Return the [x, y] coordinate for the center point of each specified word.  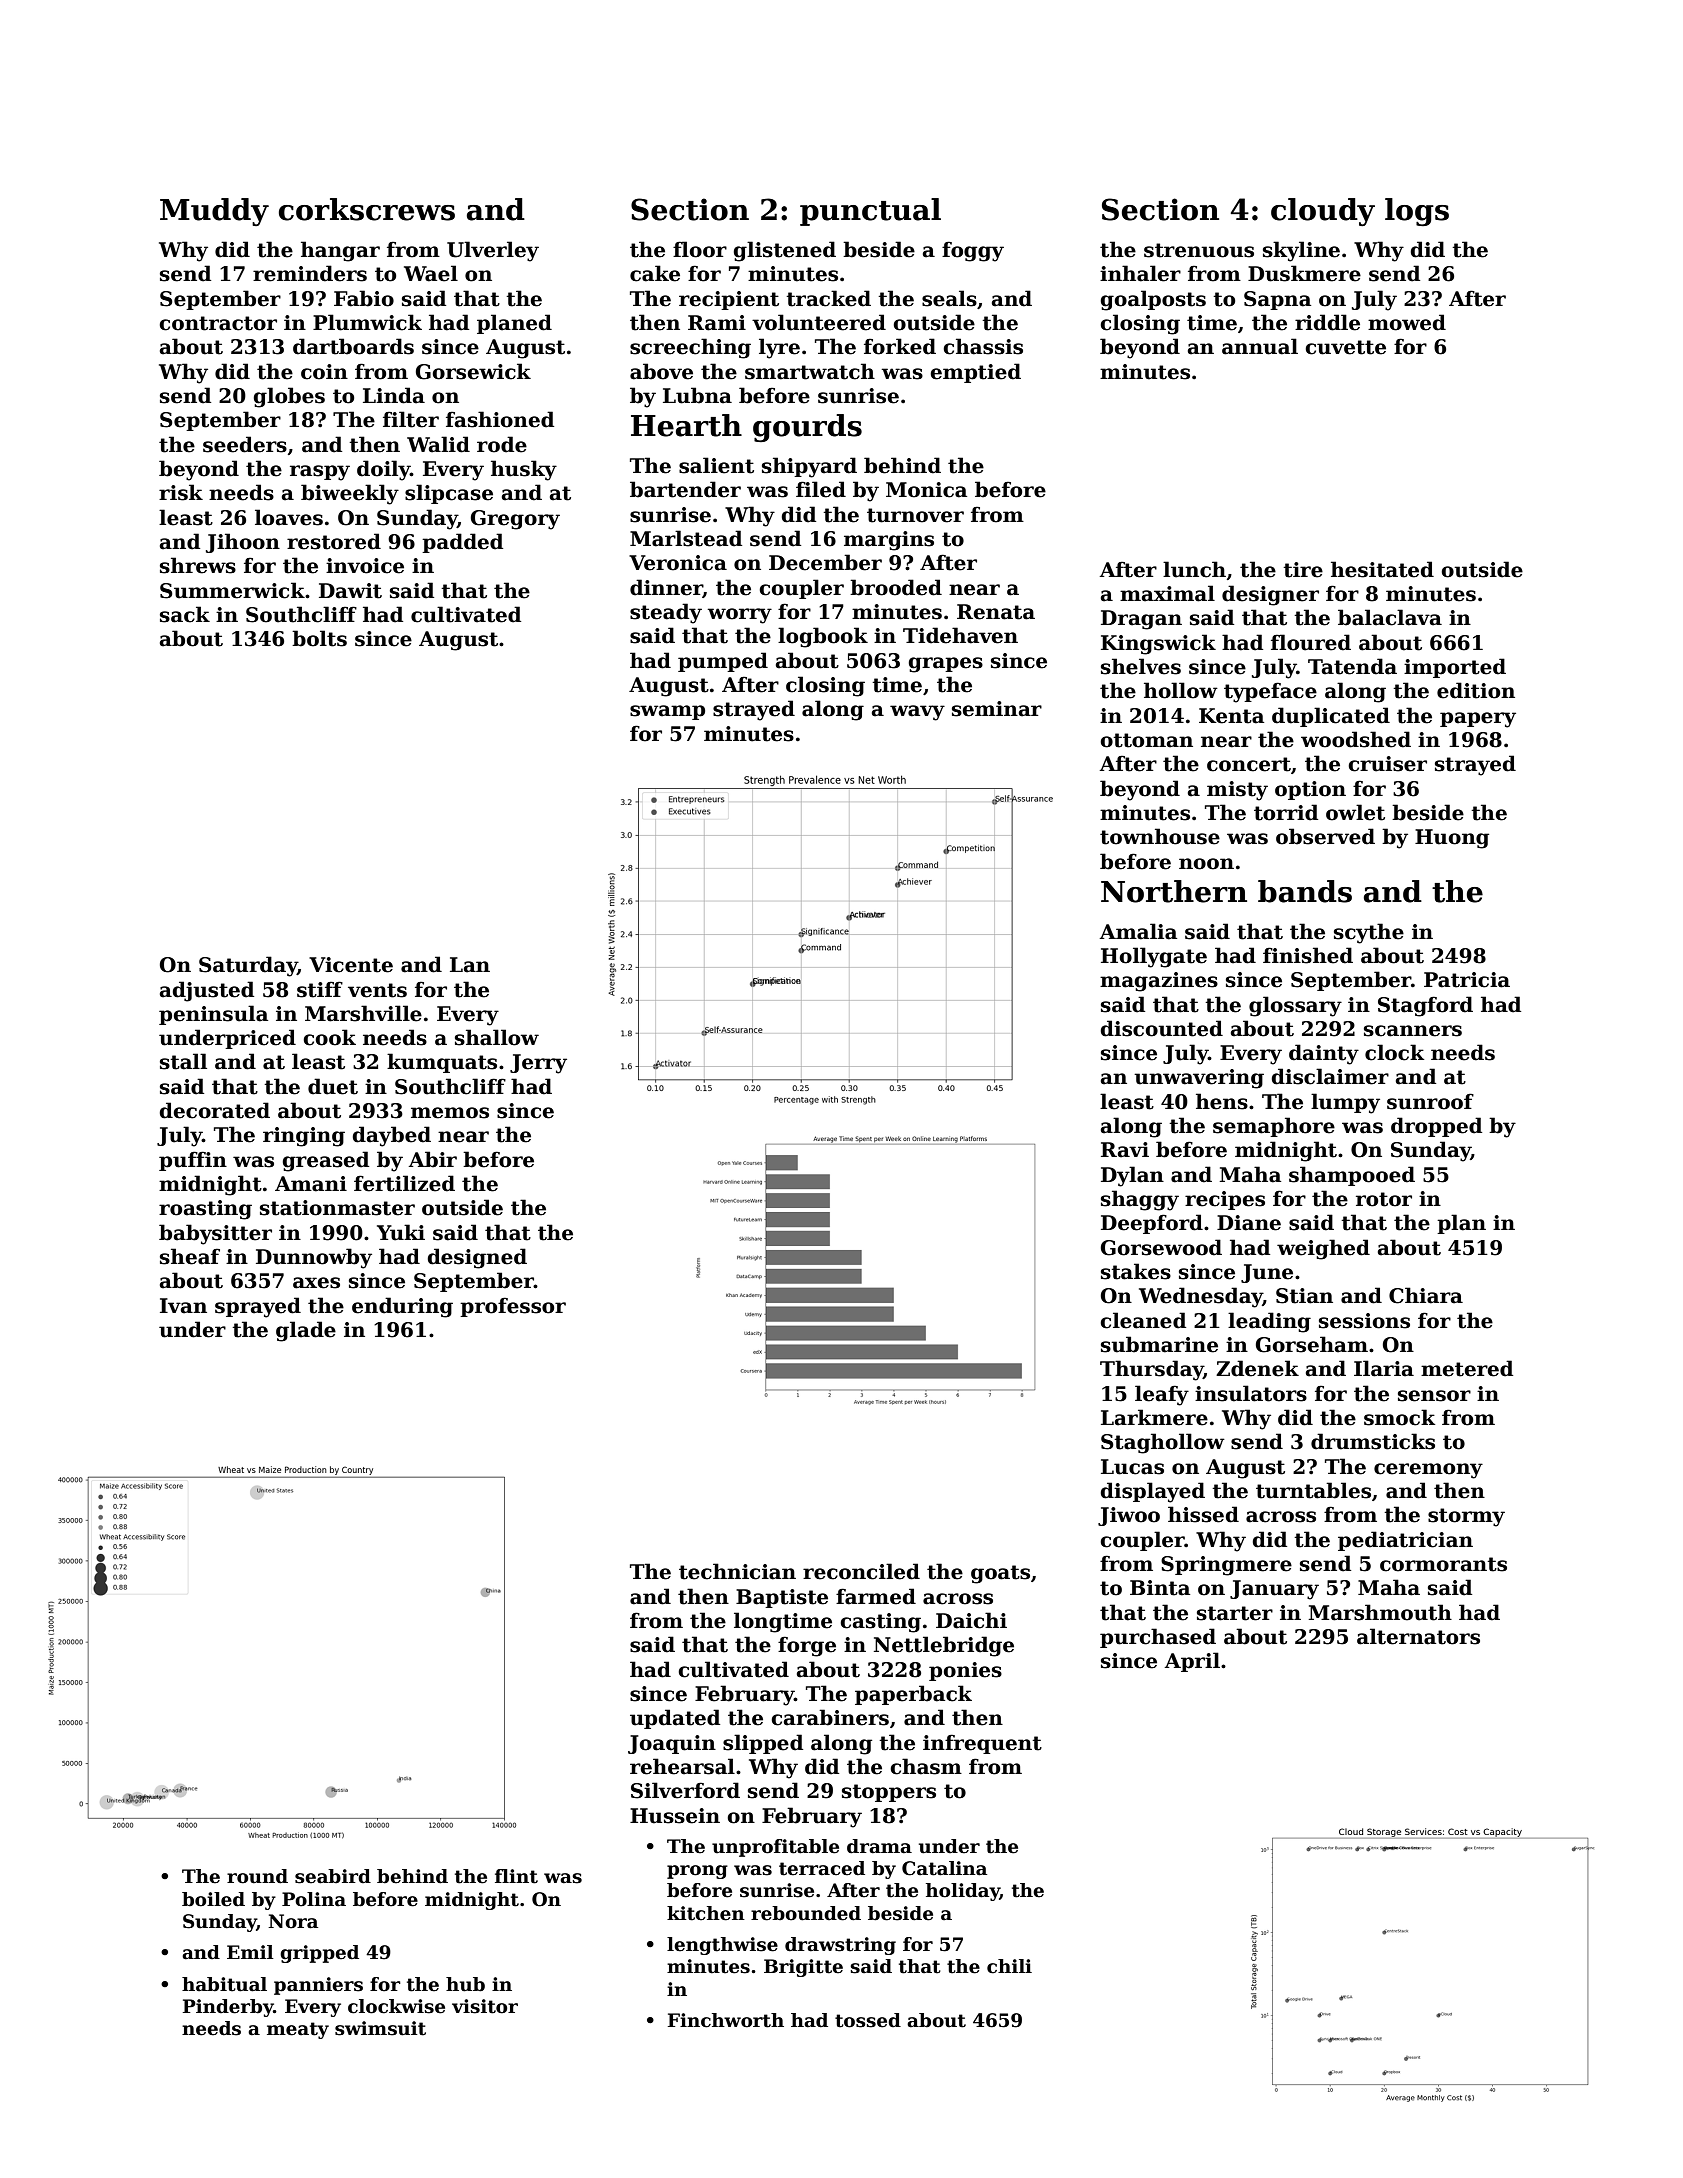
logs [1417, 212]
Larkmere [1154, 1417]
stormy [1466, 1517]
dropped [1436, 1127]
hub [465, 1984]
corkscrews [367, 209]
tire [1303, 570]
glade [306, 1331]
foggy [973, 251]
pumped [723, 662]
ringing [304, 1137]
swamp [667, 712]
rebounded [806, 1913]
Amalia [1138, 931]
